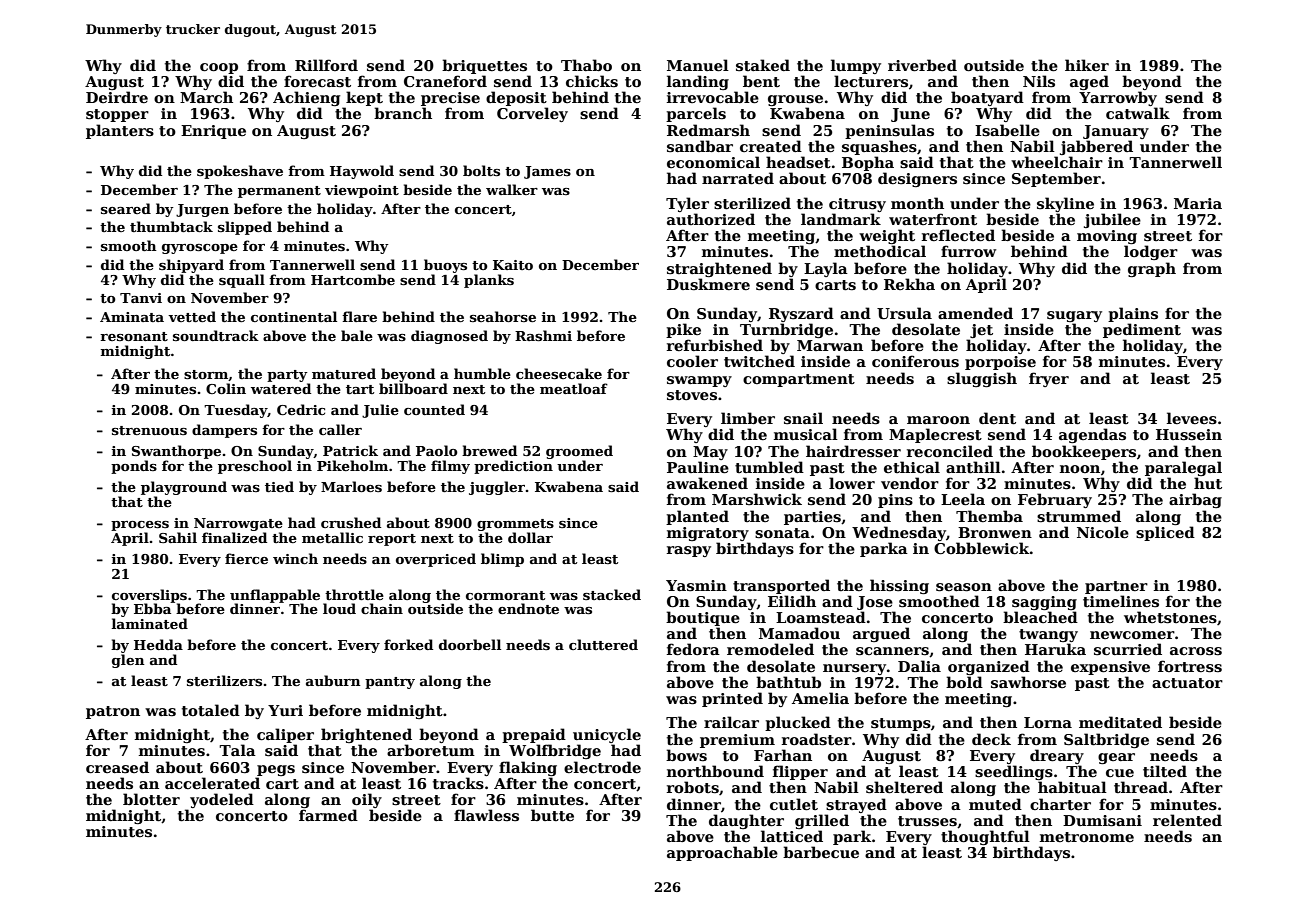 The height and width of the screenshot is (924, 1308). Describe the element at coordinates (171, 226) in the screenshot. I see `thumbtack` at that location.
